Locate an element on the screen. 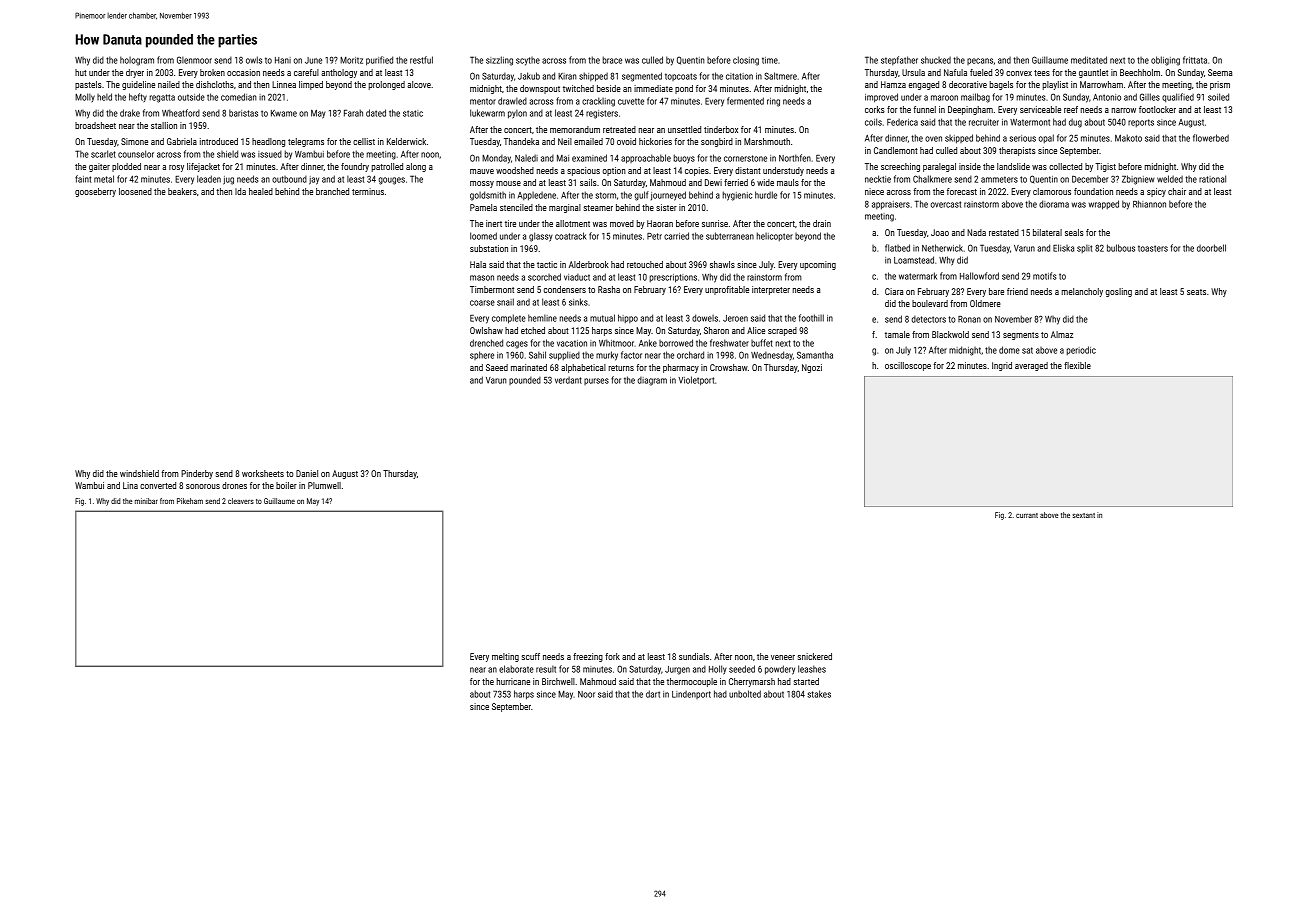 Image resolution: width=1308 pixels, height=924 pixels. hut is located at coordinates (81, 72).
